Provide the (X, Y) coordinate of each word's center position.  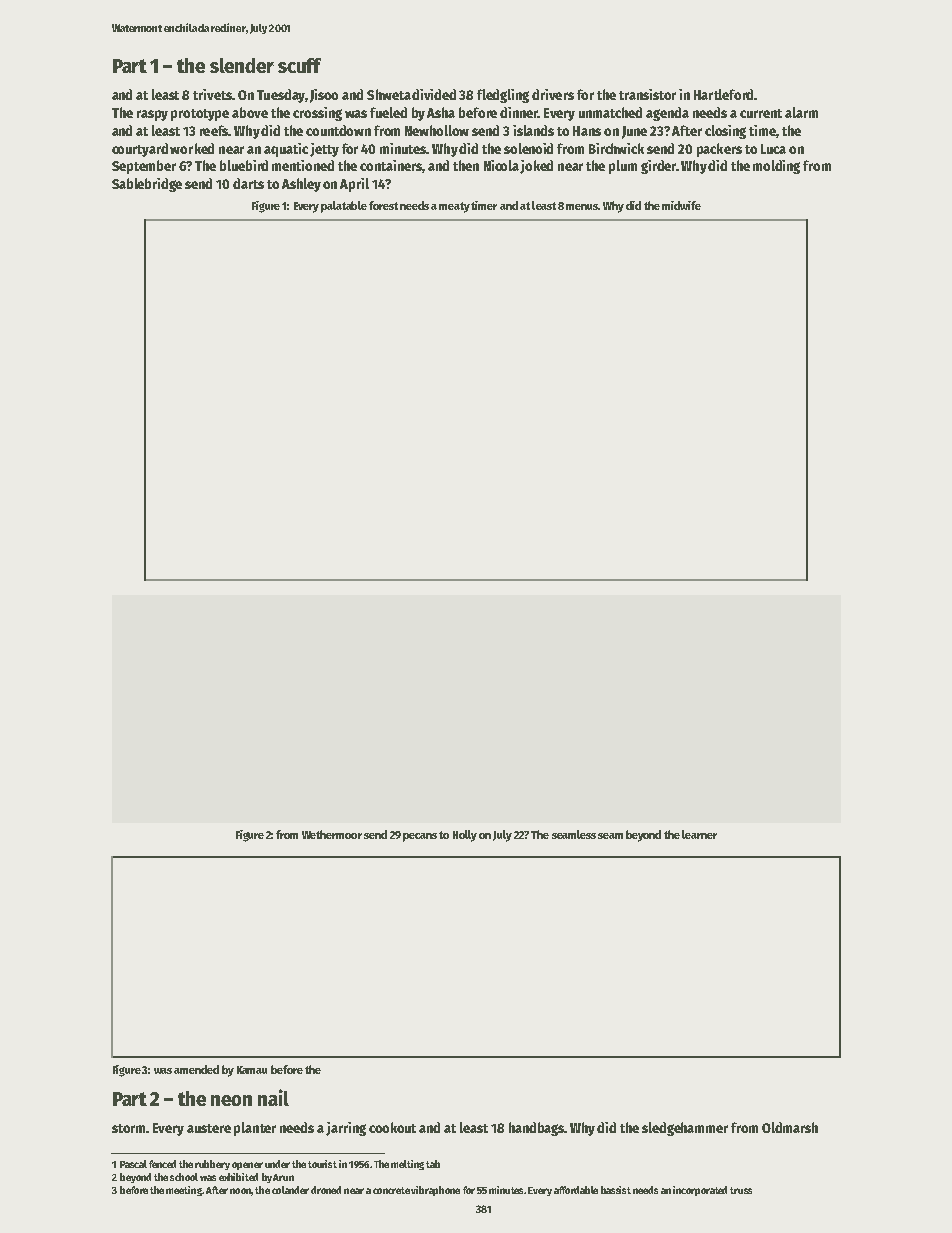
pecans (420, 837)
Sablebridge (147, 185)
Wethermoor (332, 834)
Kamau (252, 1070)
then (466, 165)
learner (699, 834)
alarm (801, 112)
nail (273, 1097)
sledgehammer (685, 1129)
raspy (152, 115)
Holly (465, 836)
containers (391, 165)
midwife (681, 205)
